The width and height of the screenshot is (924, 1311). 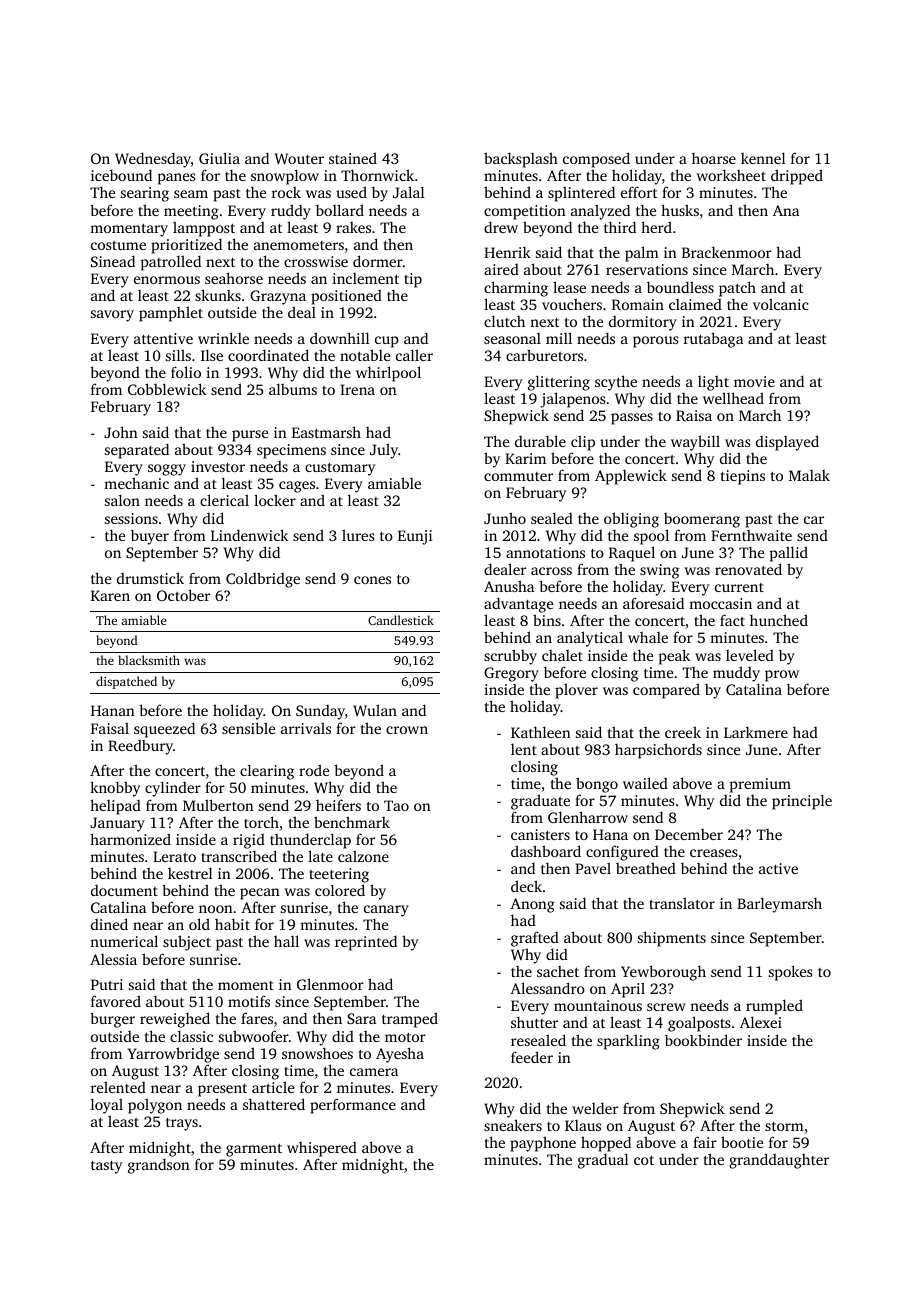 I want to click on whispered, so click(x=322, y=1149).
